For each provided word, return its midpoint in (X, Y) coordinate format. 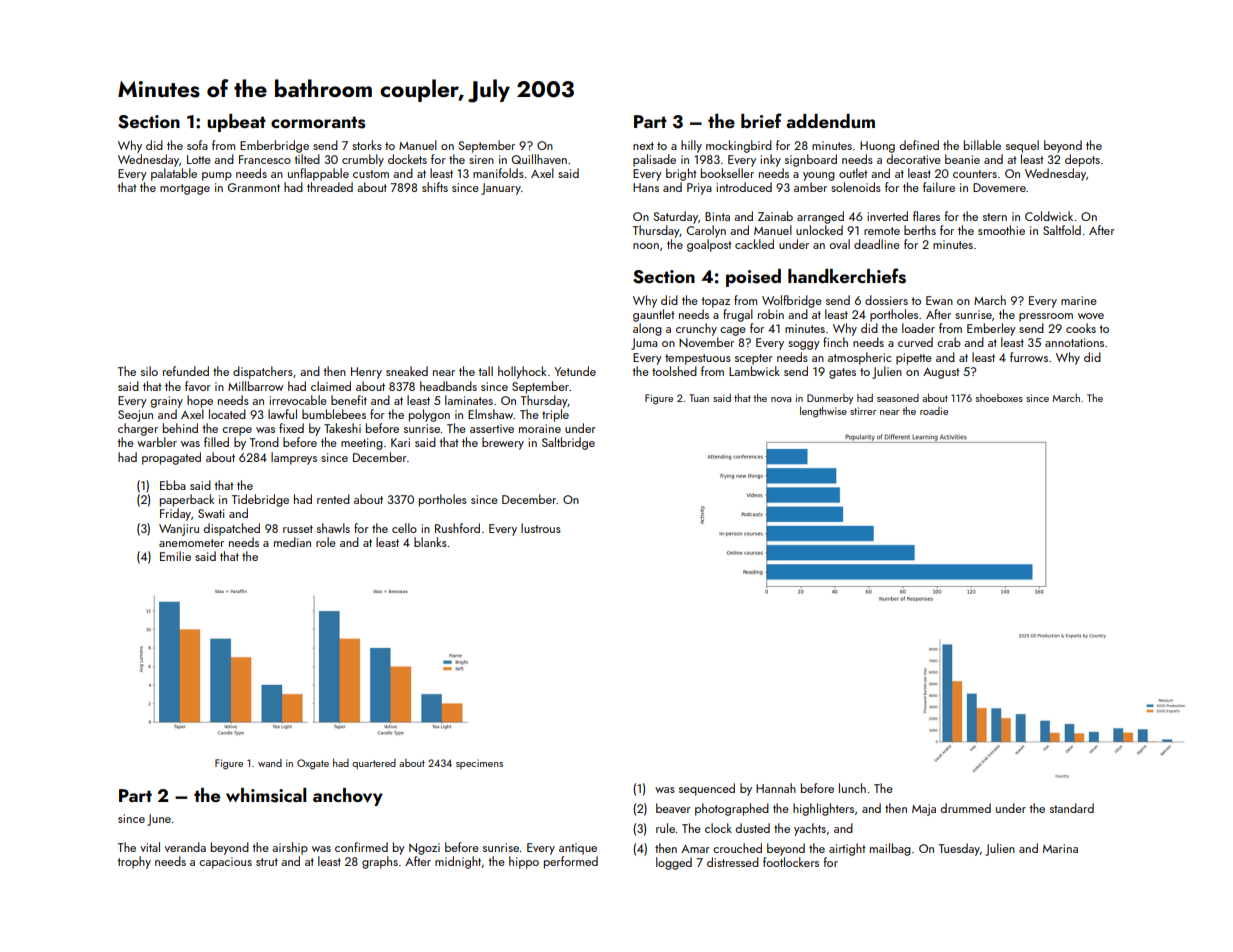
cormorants (318, 122)
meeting (362, 444)
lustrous (541, 528)
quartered (374, 764)
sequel (1022, 146)
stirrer (863, 411)
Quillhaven (539, 159)
